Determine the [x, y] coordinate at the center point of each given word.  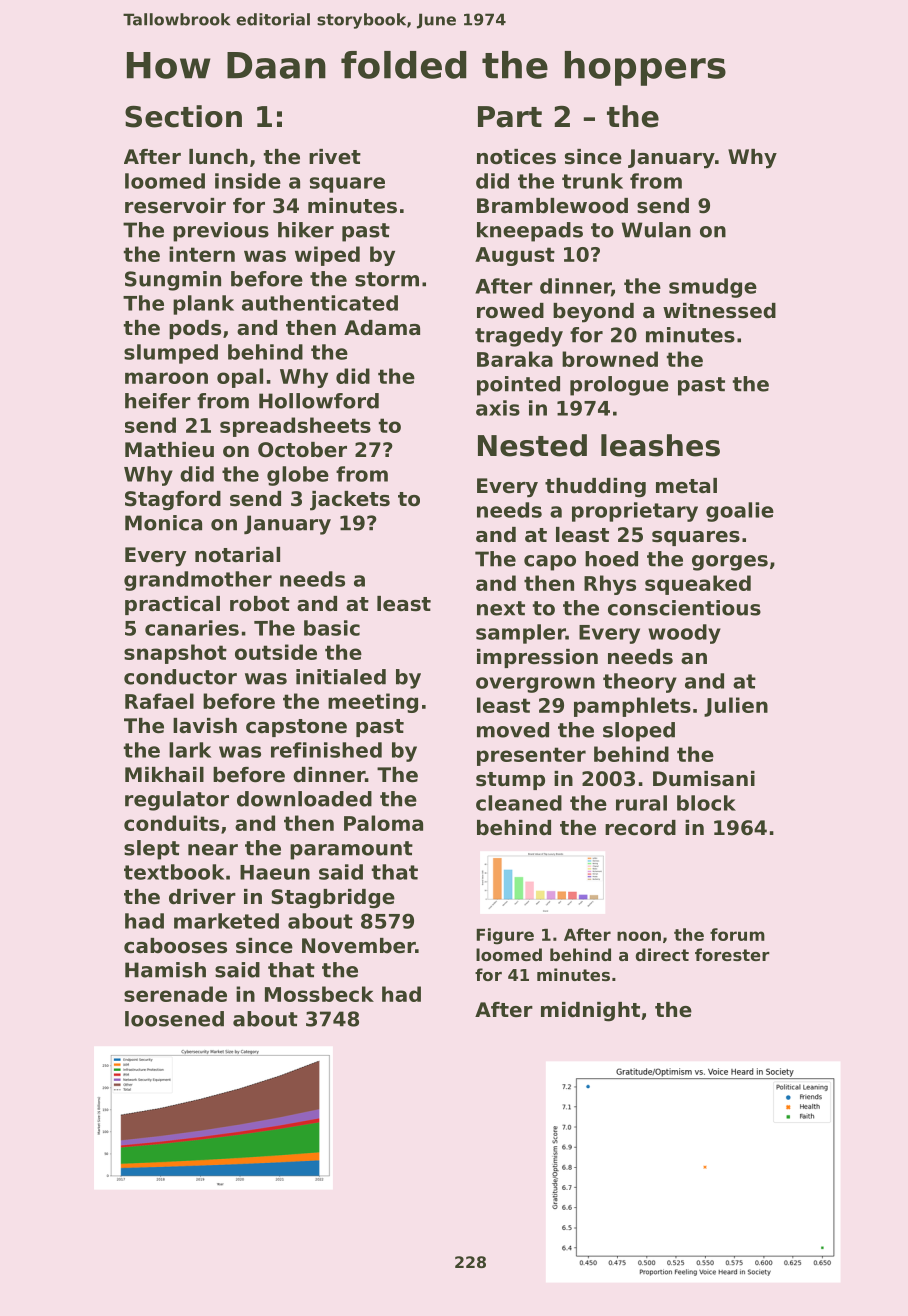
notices [516, 157]
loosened [174, 1019]
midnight [590, 1012]
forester [732, 954]
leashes [660, 445]
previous [221, 232]
